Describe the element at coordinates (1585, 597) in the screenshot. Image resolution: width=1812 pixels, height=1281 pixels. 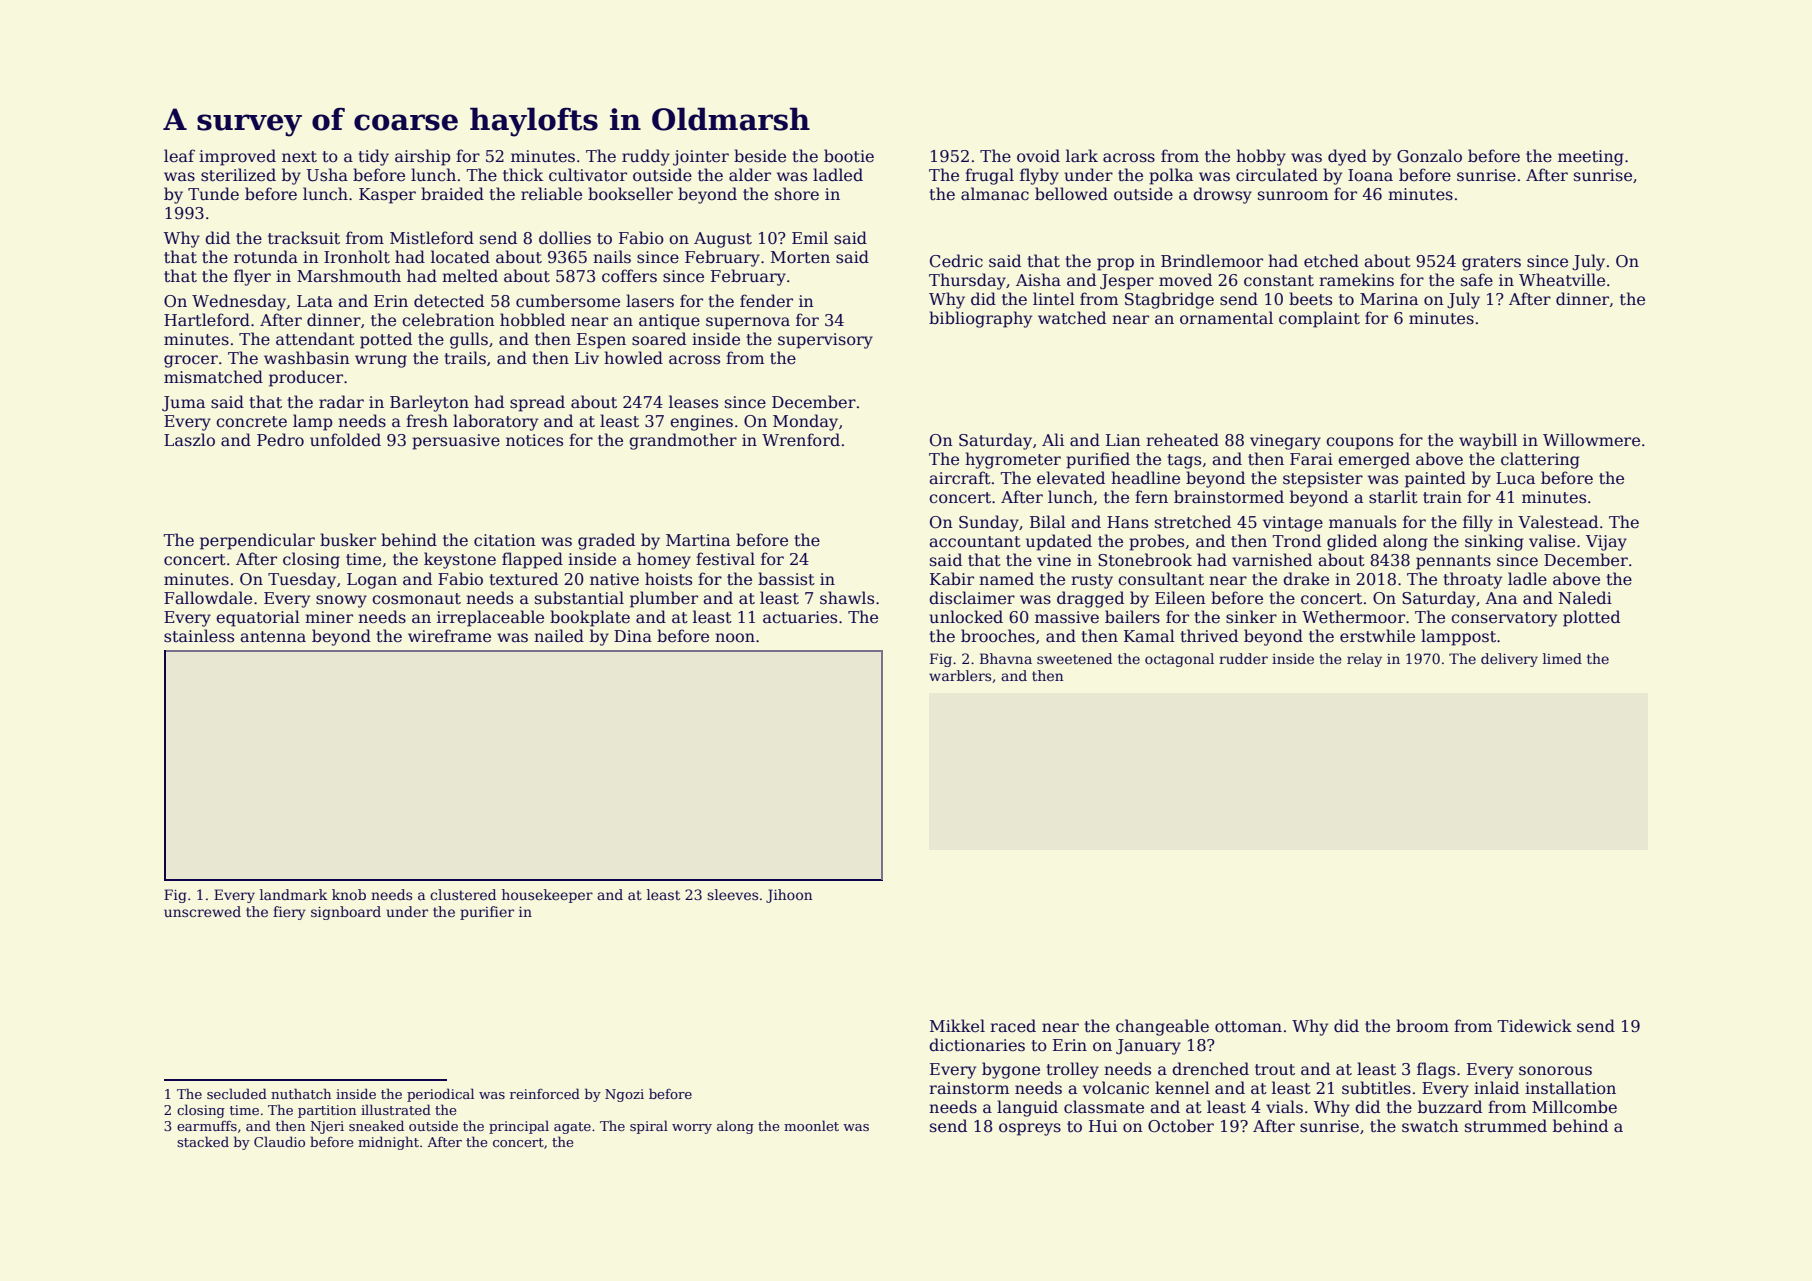
I see `Naledi` at that location.
